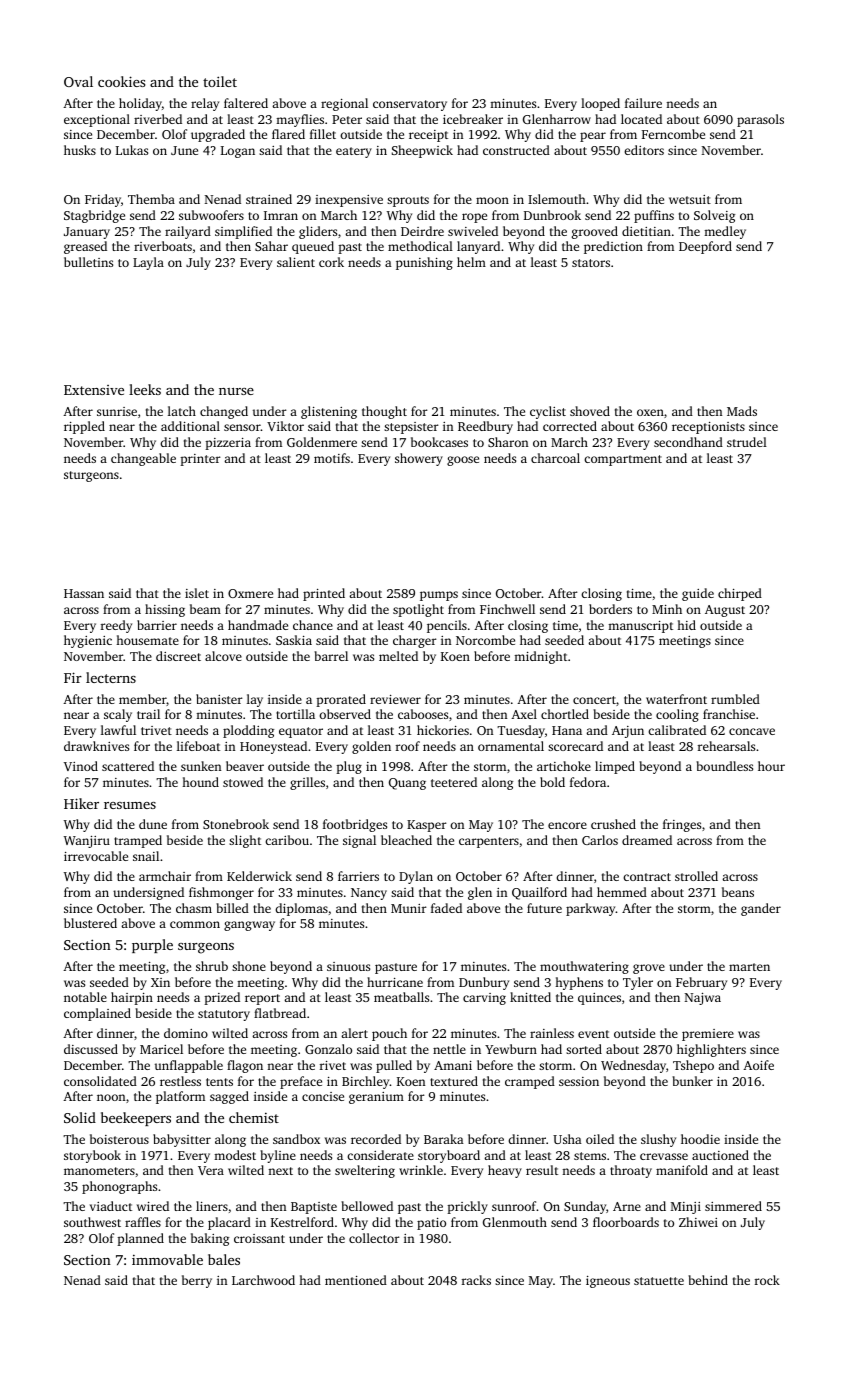 The width and height of the screenshot is (849, 1400). Describe the element at coordinates (148, 263) in the screenshot. I see `Layla` at that location.
